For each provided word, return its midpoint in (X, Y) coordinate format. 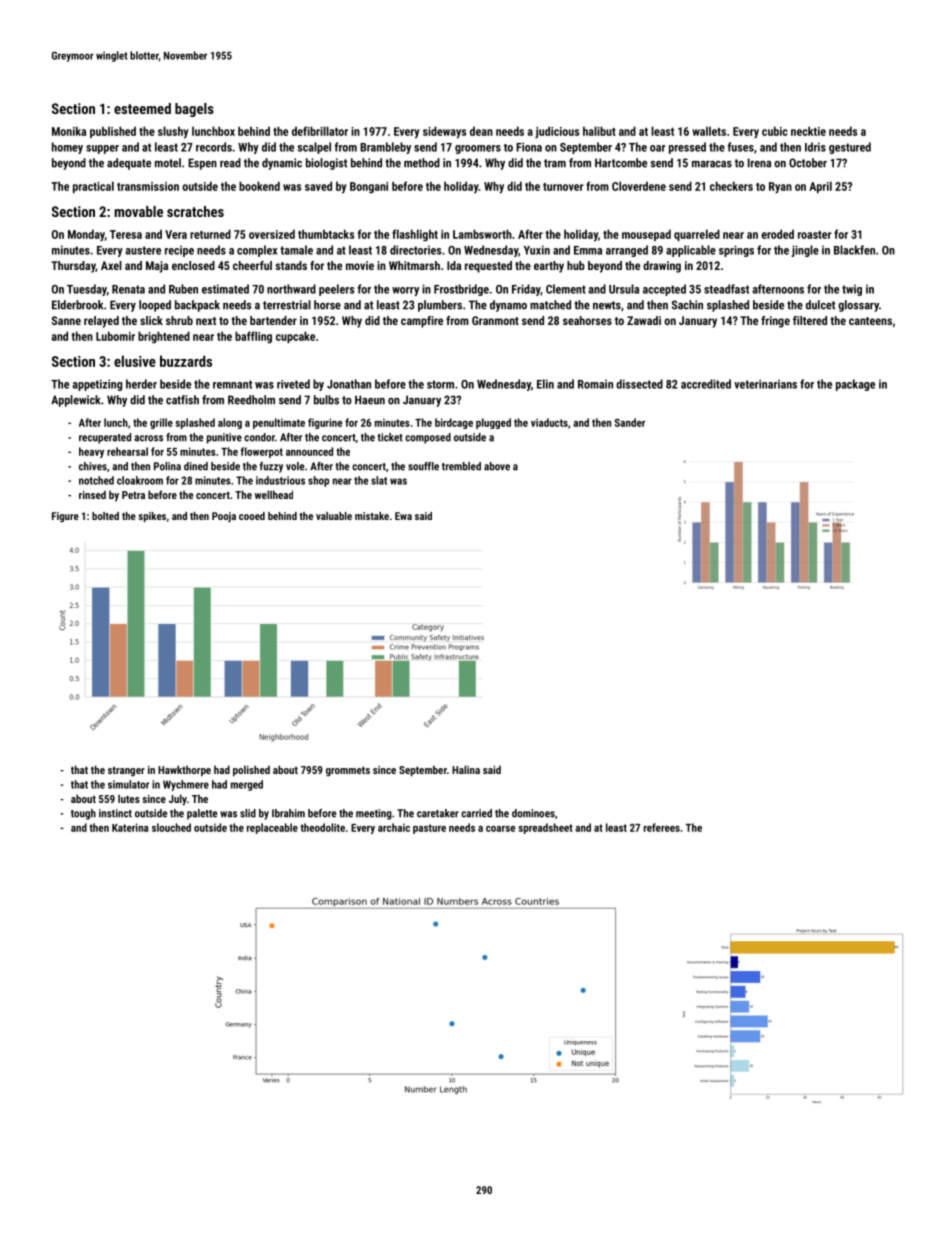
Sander (630, 422)
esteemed (142, 108)
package (855, 385)
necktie (808, 131)
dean (481, 131)
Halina (466, 769)
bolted (105, 516)
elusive (135, 361)
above (497, 466)
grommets (348, 771)
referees (662, 827)
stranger (126, 771)
